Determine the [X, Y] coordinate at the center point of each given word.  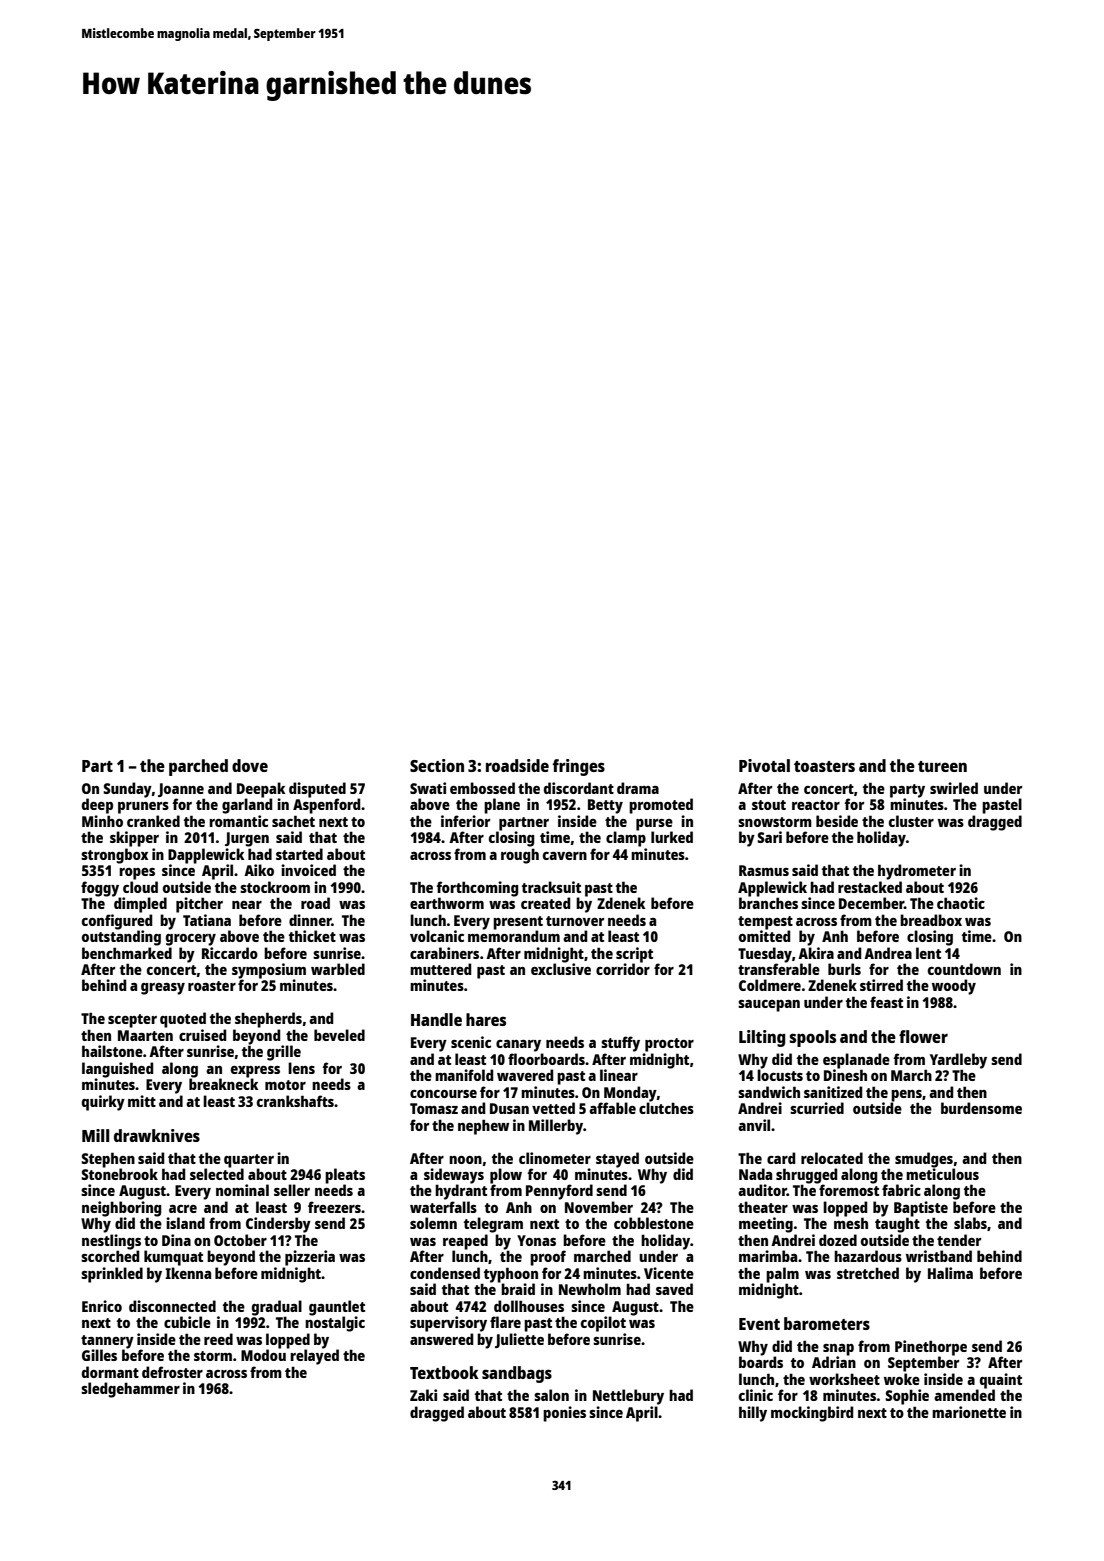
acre [183, 1209]
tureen [942, 766]
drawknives [157, 1135]
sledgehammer [130, 1390]
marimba [768, 1256]
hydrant [461, 1192]
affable [612, 1108]
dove [250, 765]
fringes [579, 767]
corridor [623, 969]
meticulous [942, 1174]
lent [928, 953]
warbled [338, 969]
